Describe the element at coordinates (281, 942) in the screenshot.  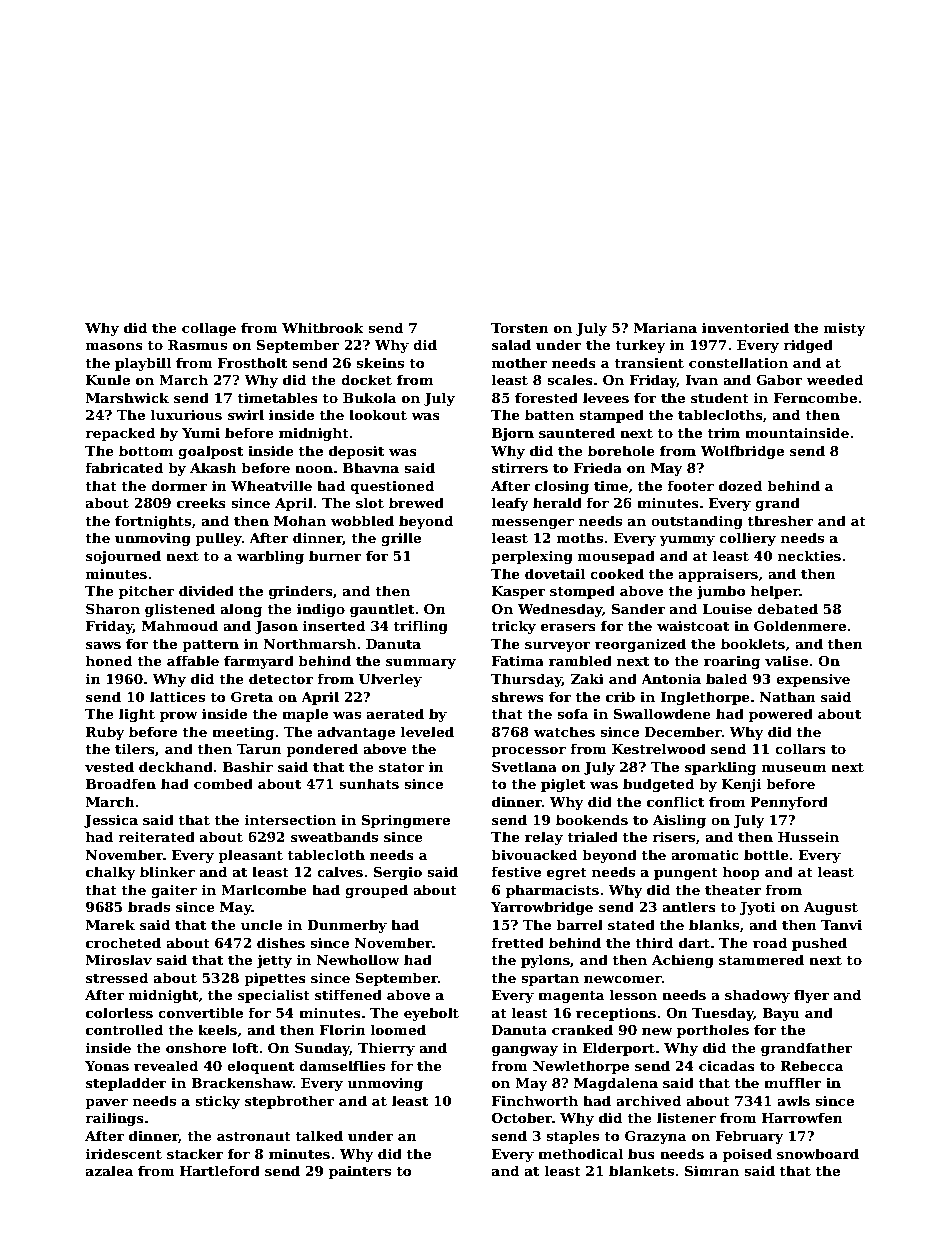
I see `dishes` at that location.
